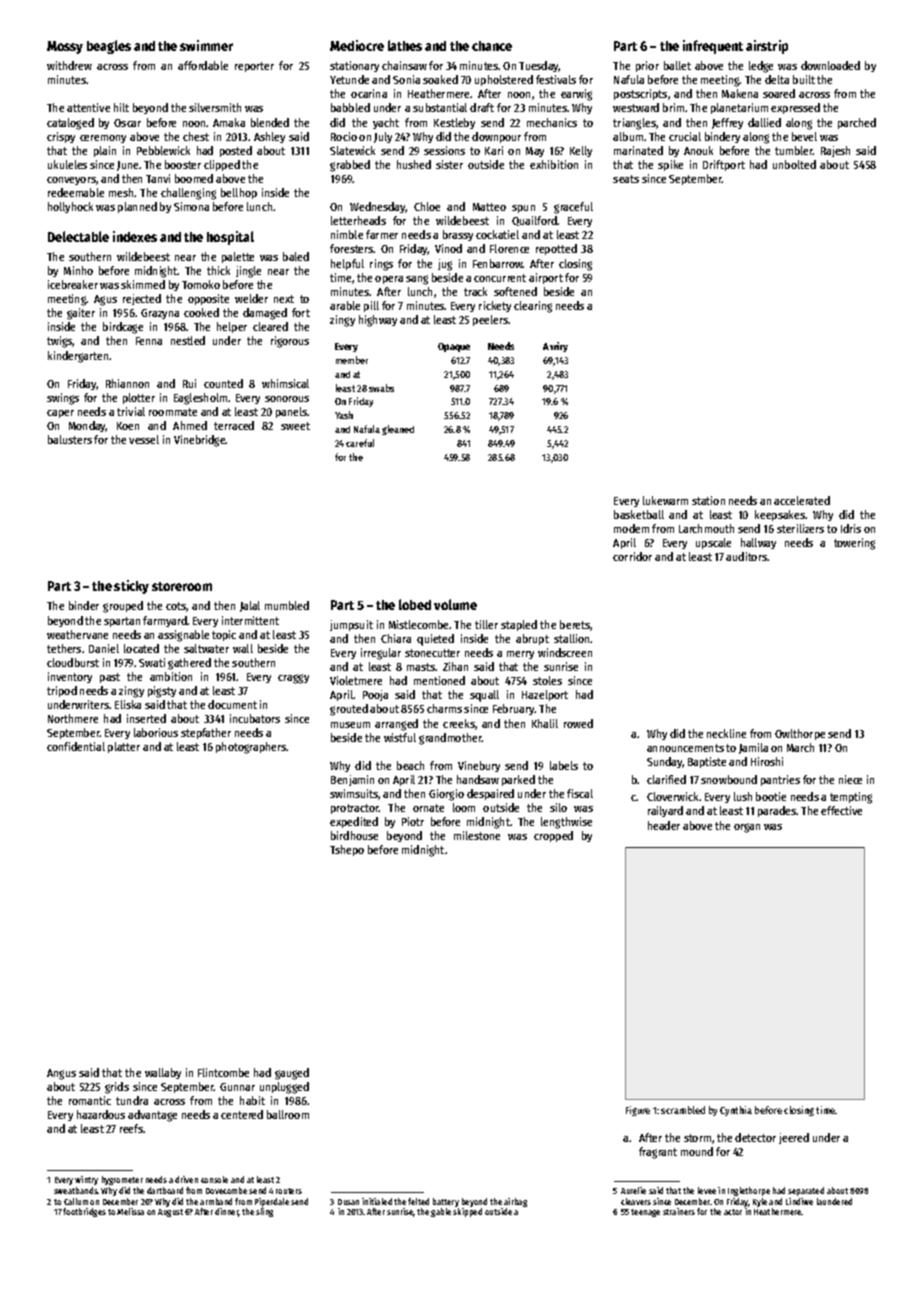 The width and height of the screenshot is (924, 1308). Describe the element at coordinates (238, 257) in the screenshot. I see `palette` at that location.
